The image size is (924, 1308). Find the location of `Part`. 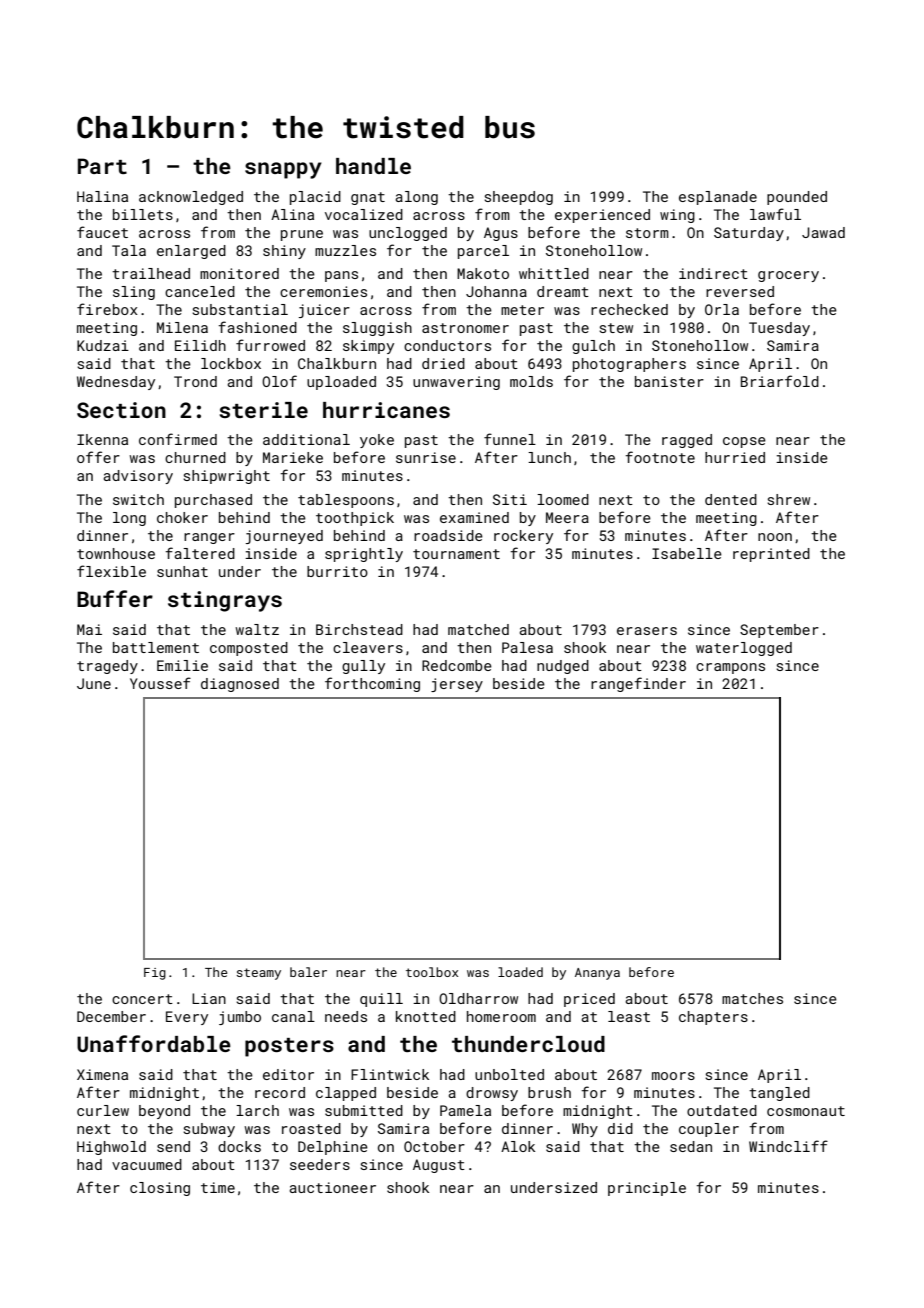

Part is located at coordinates (102, 166).
